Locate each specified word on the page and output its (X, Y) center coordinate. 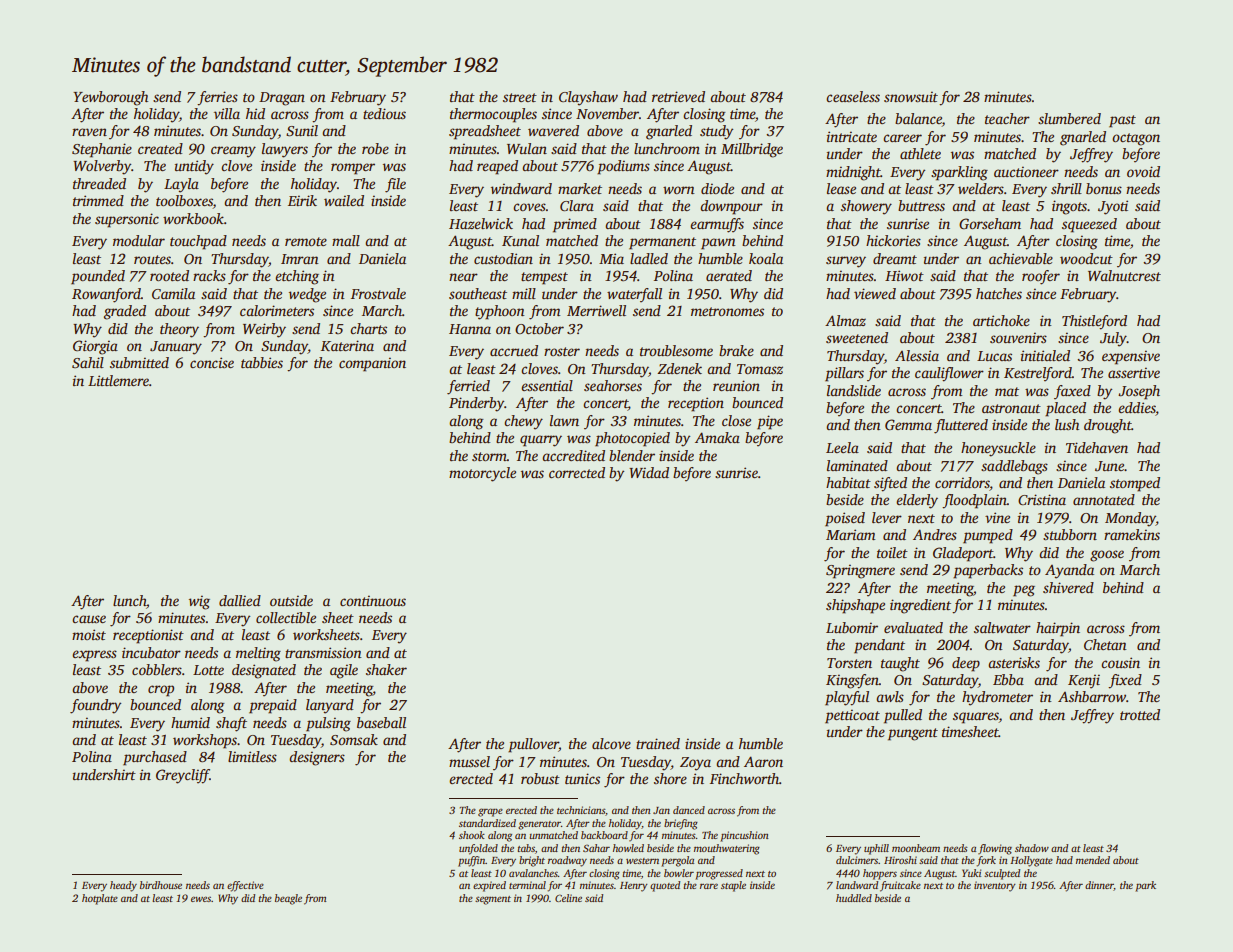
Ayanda (1069, 571)
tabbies (262, 362)
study (716, 132)
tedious (384, 113)
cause (89, 619)
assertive (1134, 372)
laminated (857, 465)
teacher (1007, 118)
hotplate (100, 899)
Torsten (849, 663)
